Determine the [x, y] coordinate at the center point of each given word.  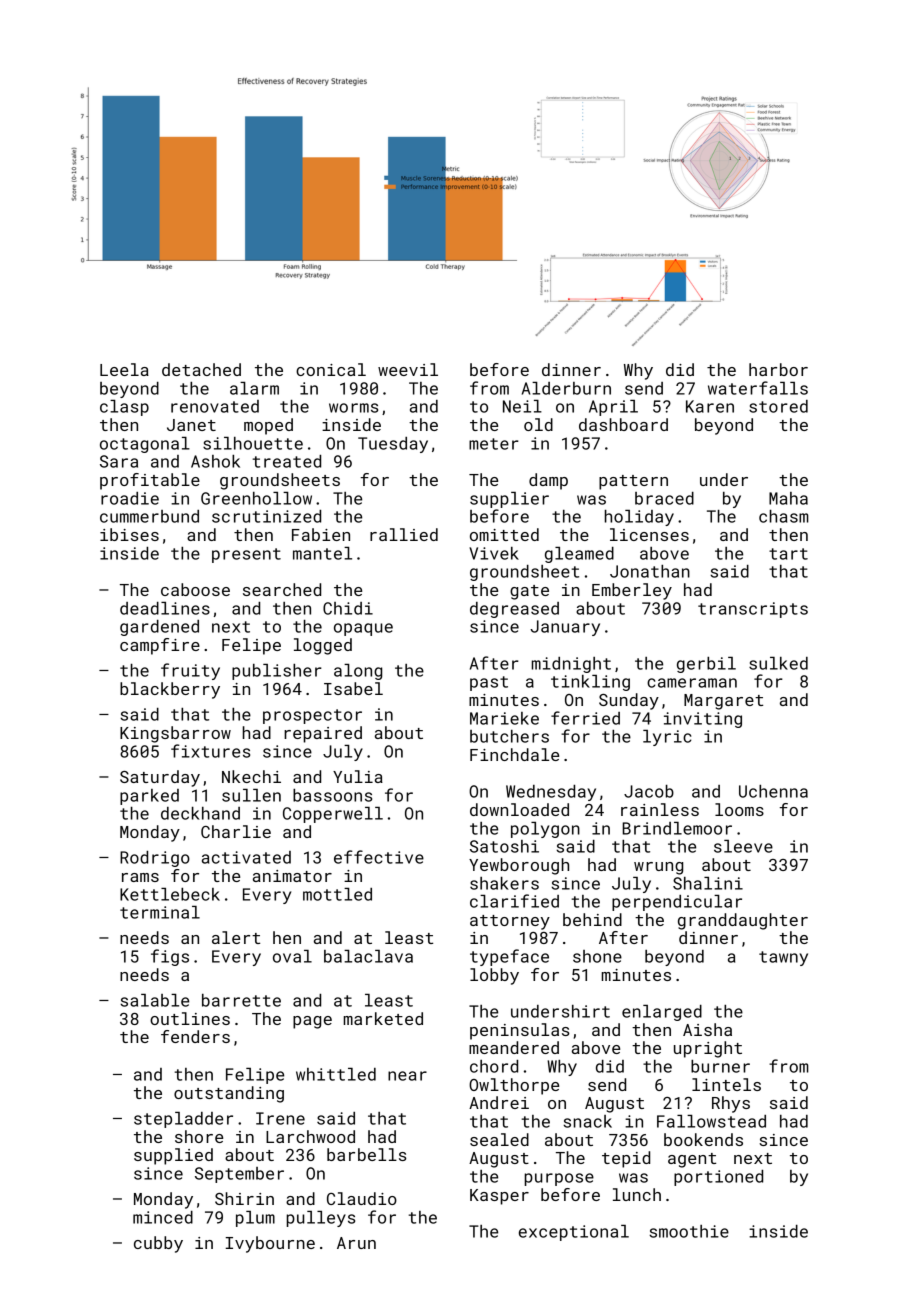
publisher [277, 672]
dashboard [623, 424]
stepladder [183, 1120]
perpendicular [677, 903]
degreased [514, 610]
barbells [367, 1154]
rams [140, 877]
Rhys [731, 1104]
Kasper [499, 1197]
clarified [514, 901]
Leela [124, 369]
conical [331, 369]
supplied [173, 1156]
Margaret [723, 702]
